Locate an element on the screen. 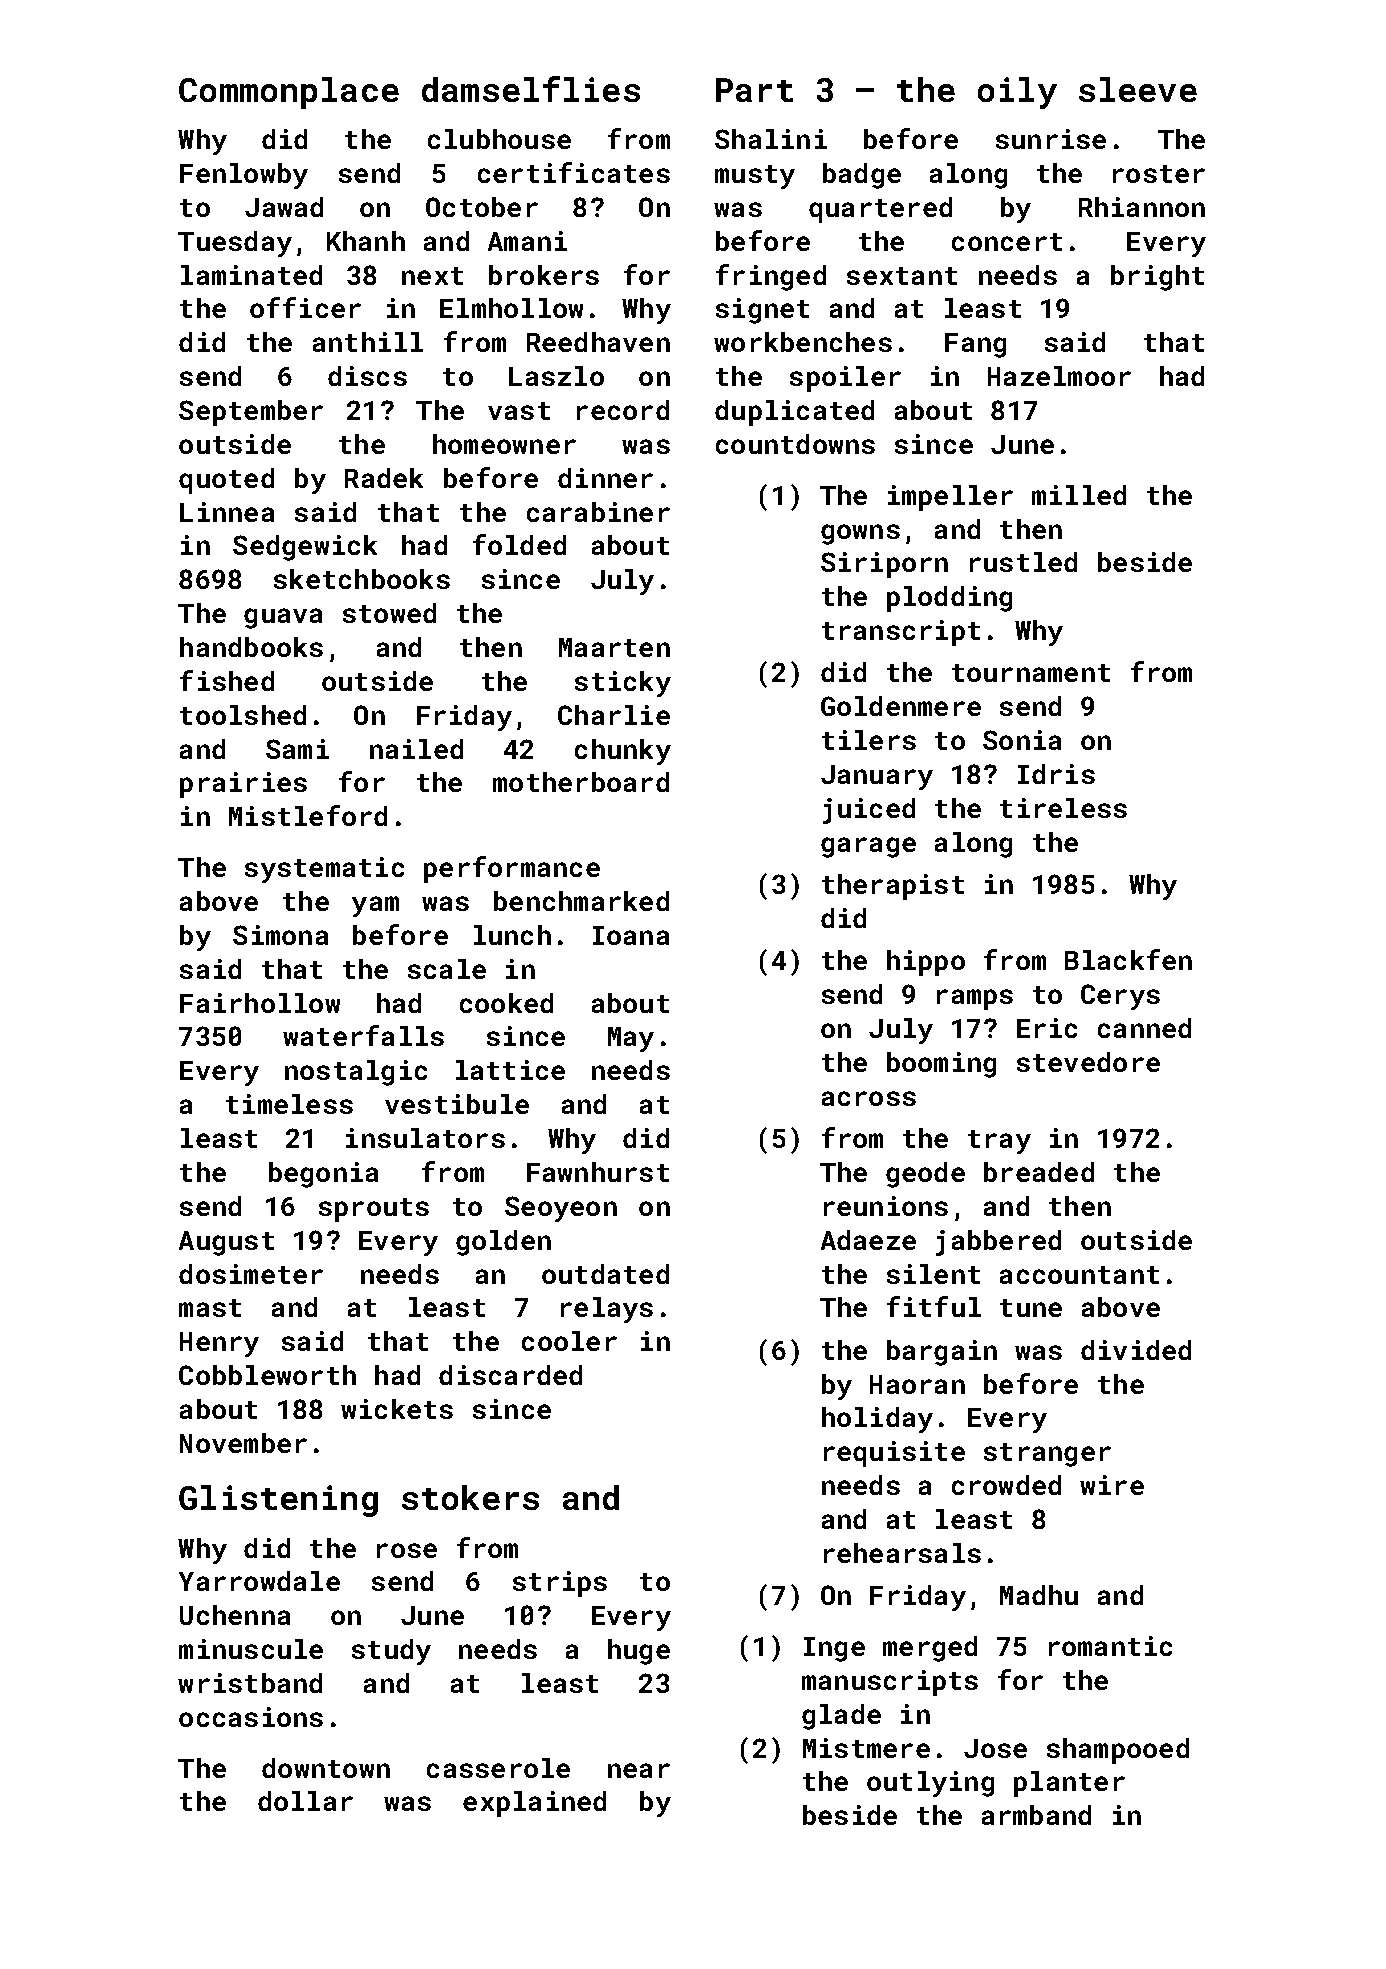  carabiner is located at coordinates (598, 512).
